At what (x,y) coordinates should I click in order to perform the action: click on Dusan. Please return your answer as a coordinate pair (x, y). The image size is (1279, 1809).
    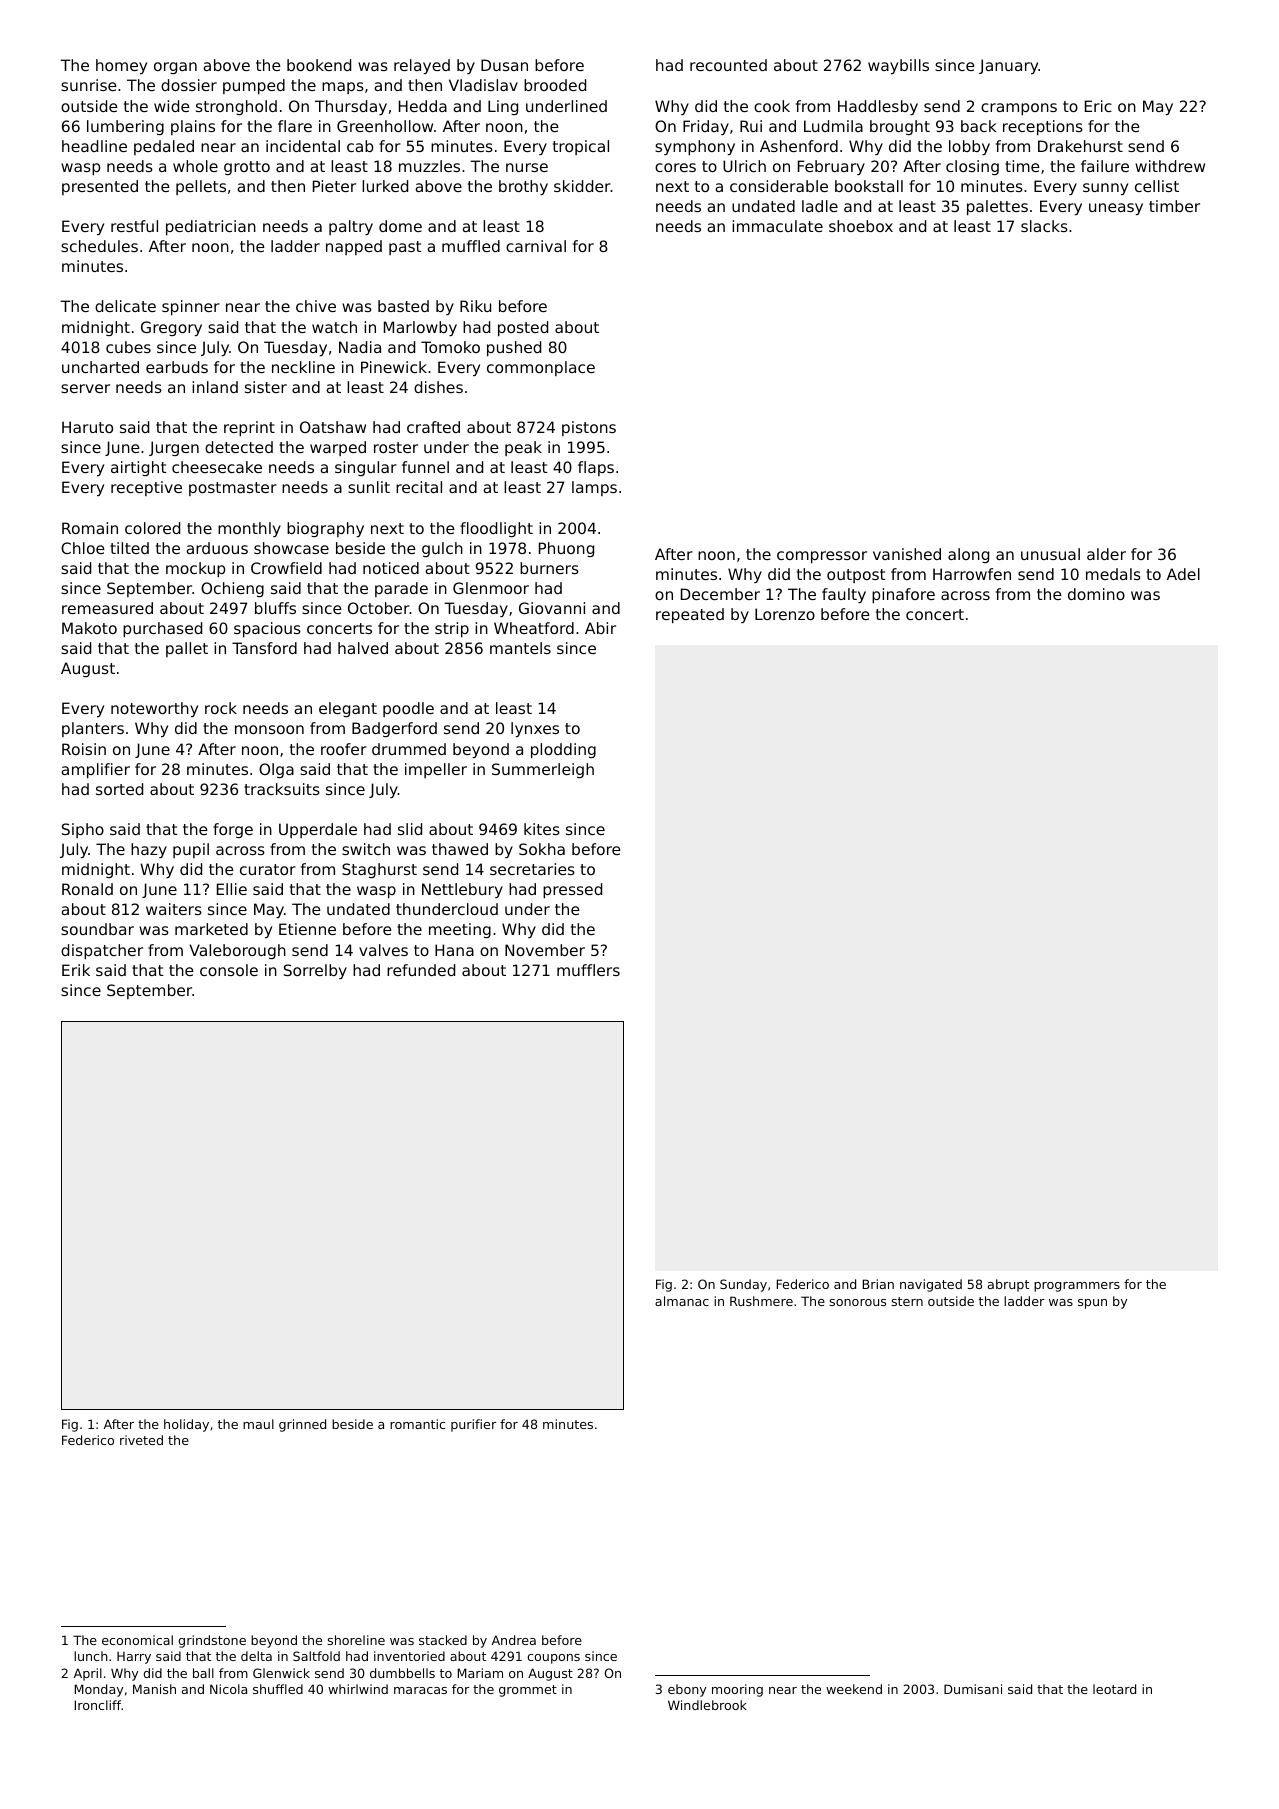
    Looking at the image, I should click on (504, 65).
